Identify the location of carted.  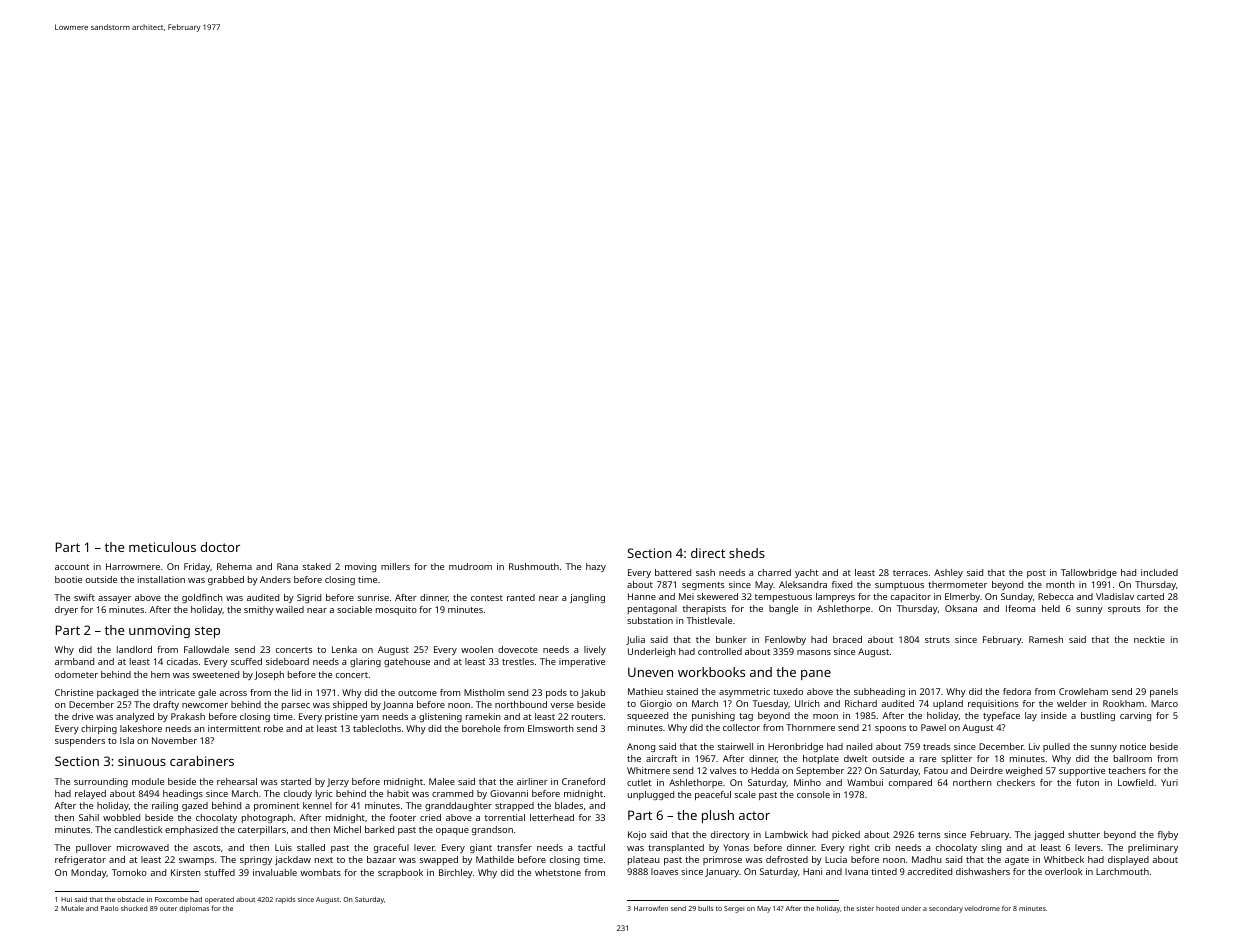
(1150, 596).
